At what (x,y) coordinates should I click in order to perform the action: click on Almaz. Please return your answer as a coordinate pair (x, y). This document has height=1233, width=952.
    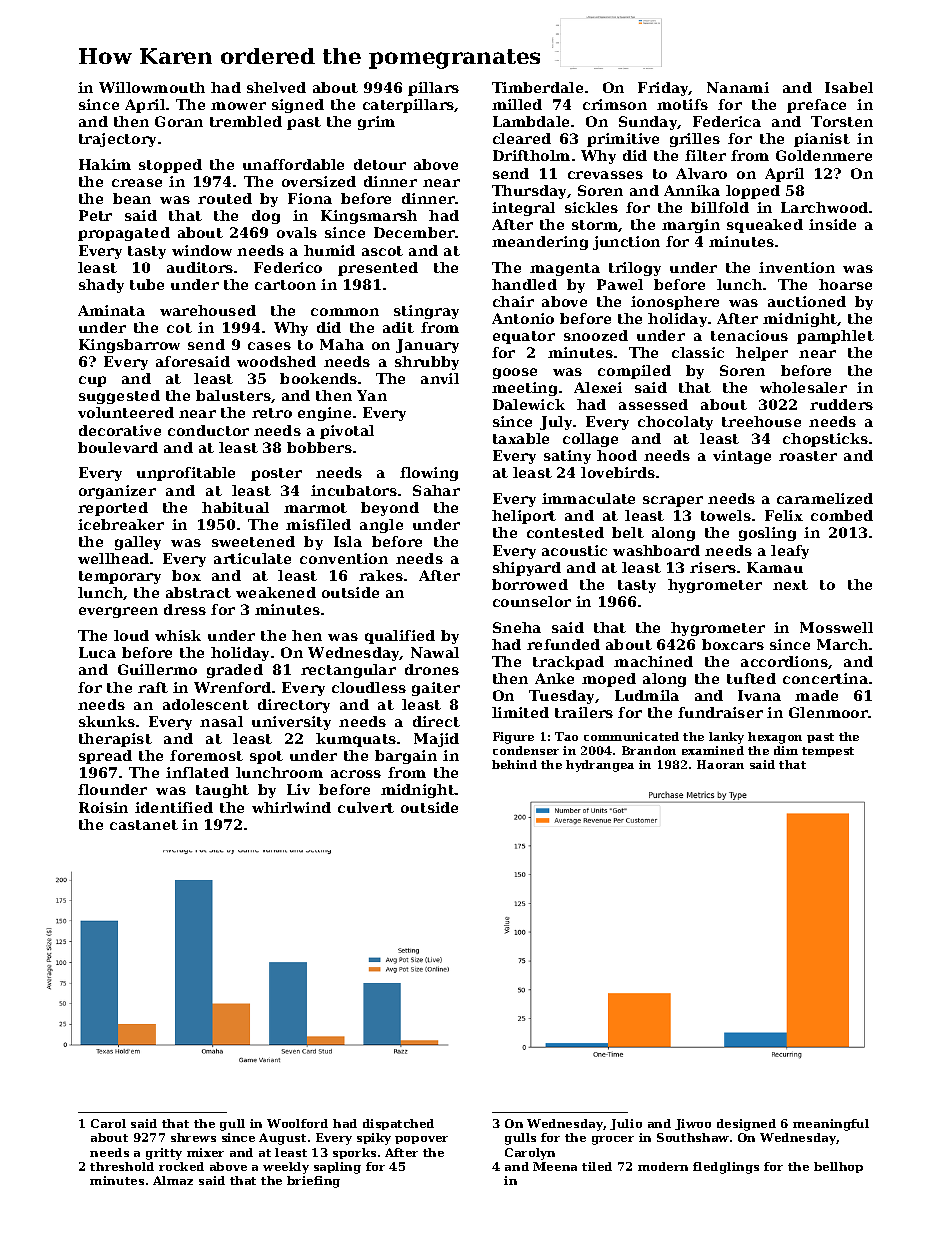
    Looking at the image, I should click on (173, 1180).
